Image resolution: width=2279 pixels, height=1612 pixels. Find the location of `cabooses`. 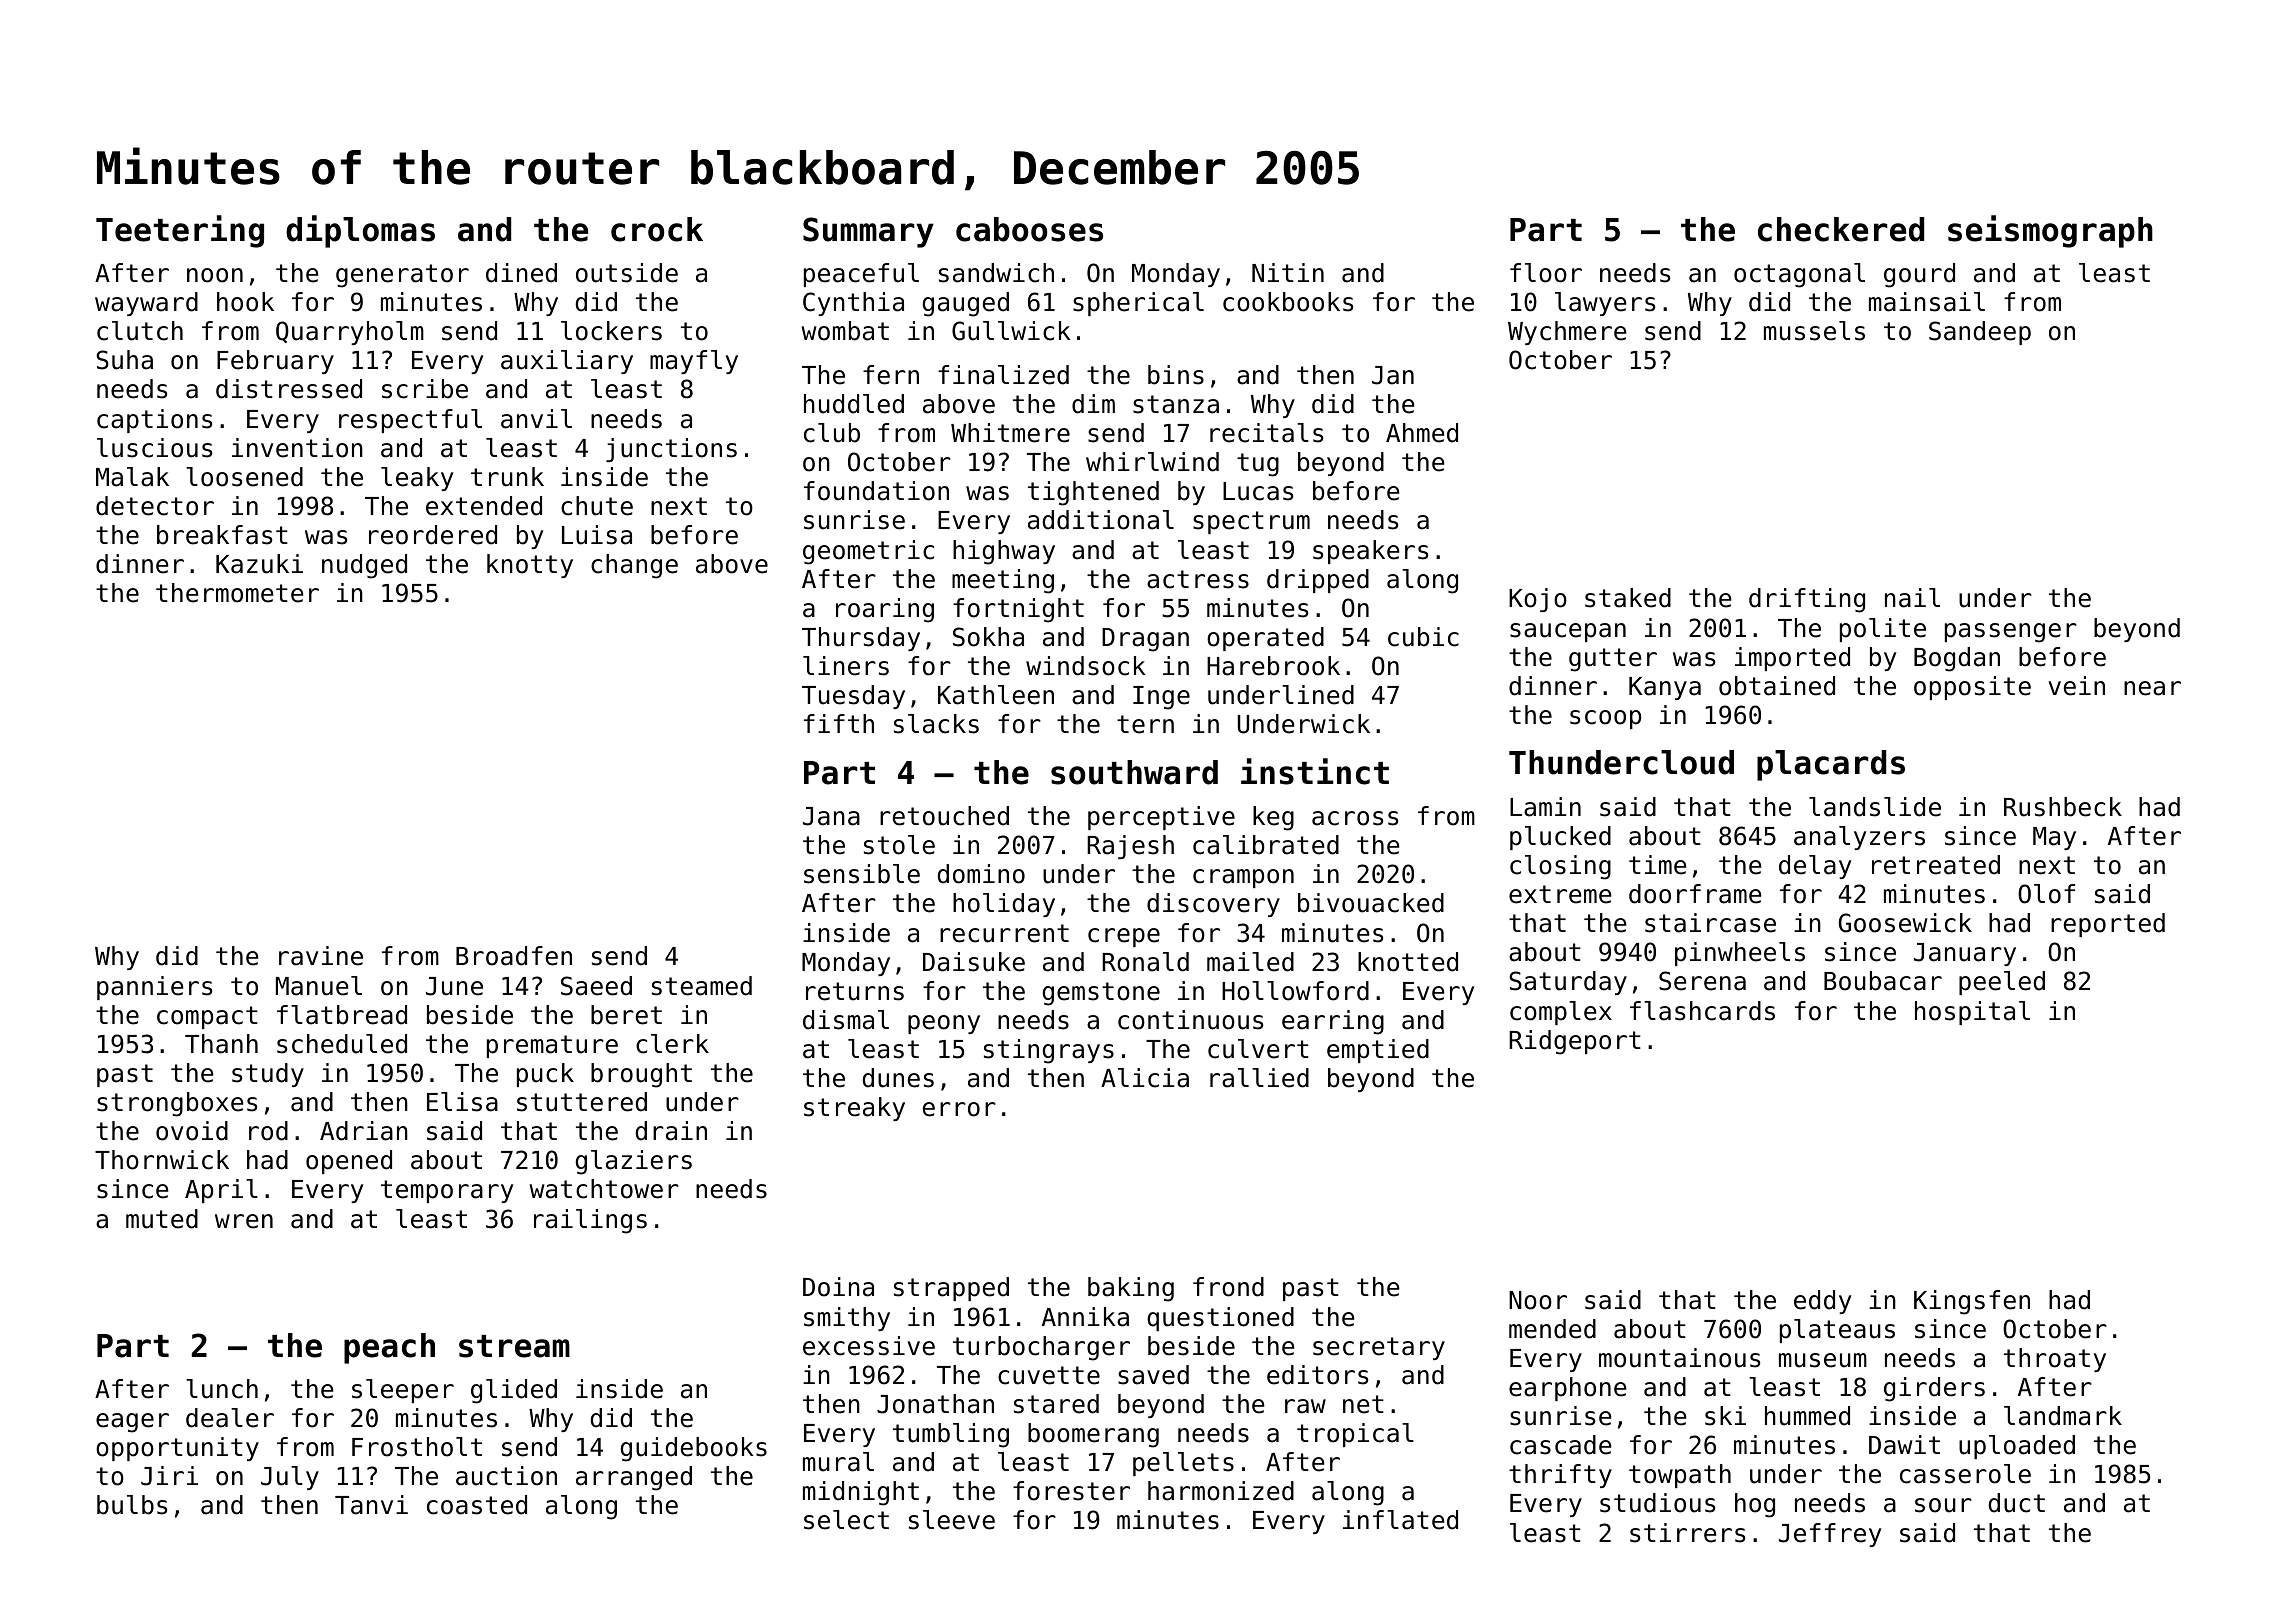

cabooses is located at coordinates (1029, 229).
